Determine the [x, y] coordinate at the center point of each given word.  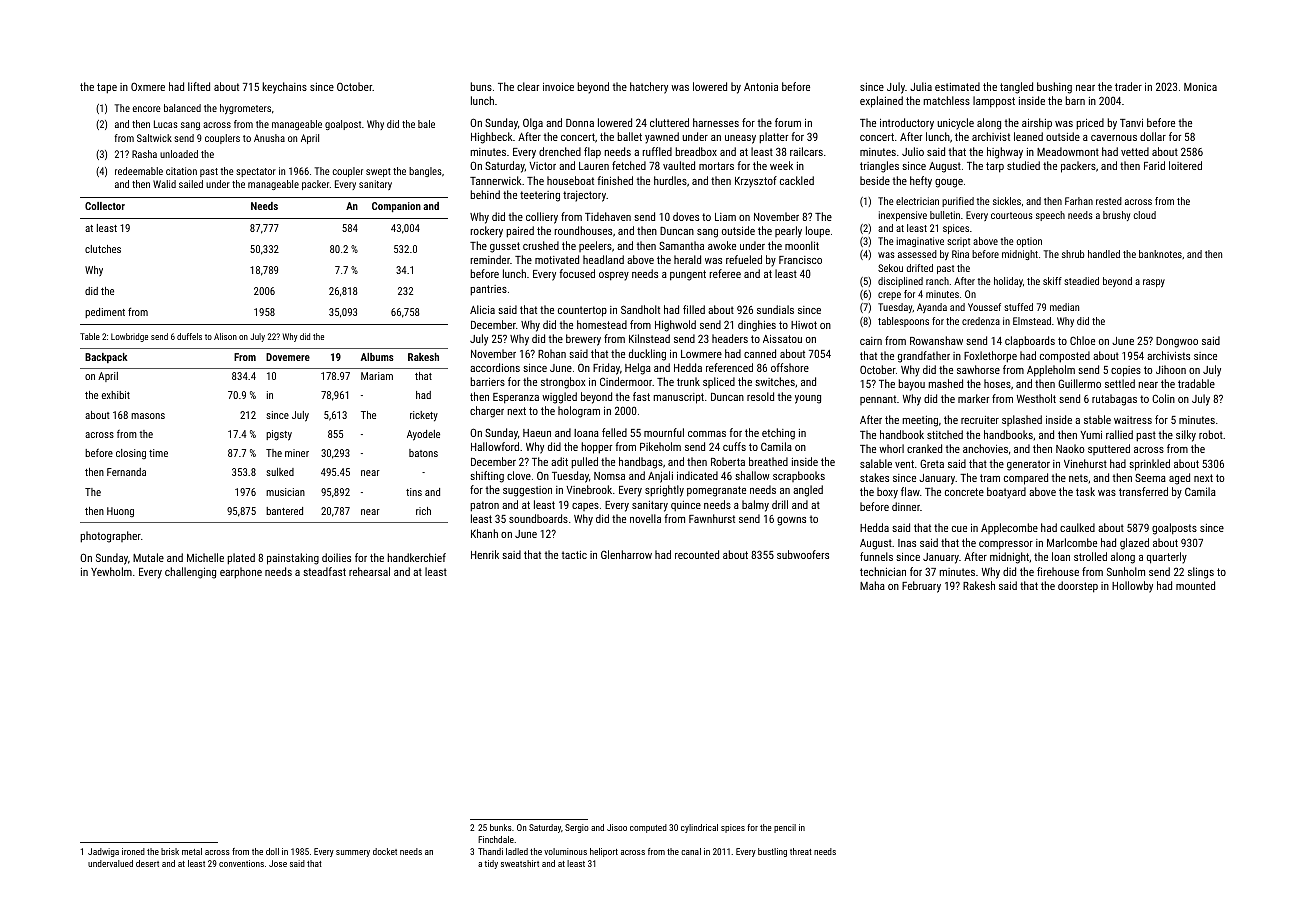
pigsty [279, 435]
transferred [1143, 491]
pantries [488, 290]
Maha [872, 585]
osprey [614, 276]
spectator [256, 172]
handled [1104, 254]
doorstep [1078, 587]
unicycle [955, 124]
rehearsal [369, 571]
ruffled [657, 151]
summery [353, 853]
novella [645, 518]
